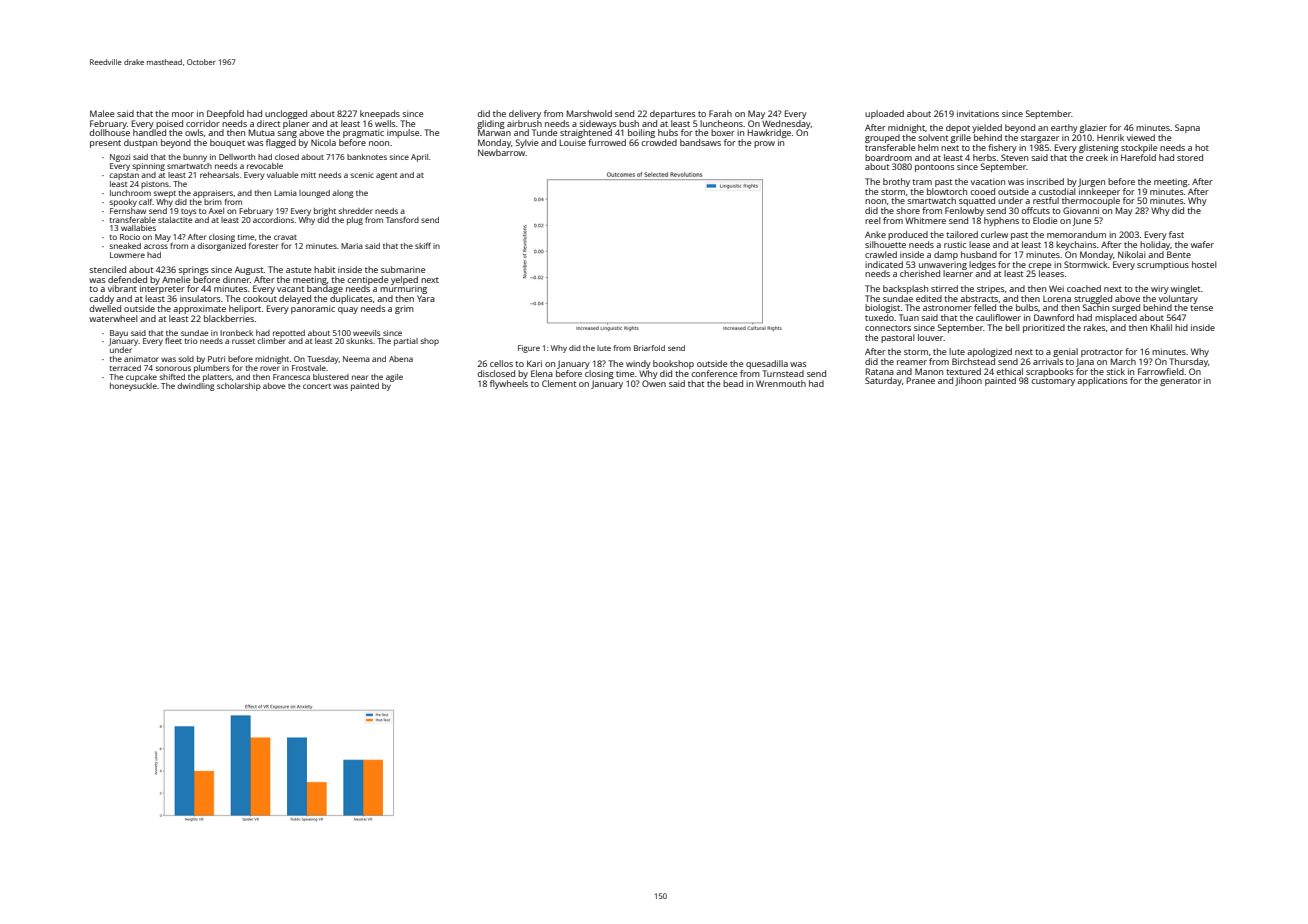  I want to click on wallabies, so click(138, 228).
